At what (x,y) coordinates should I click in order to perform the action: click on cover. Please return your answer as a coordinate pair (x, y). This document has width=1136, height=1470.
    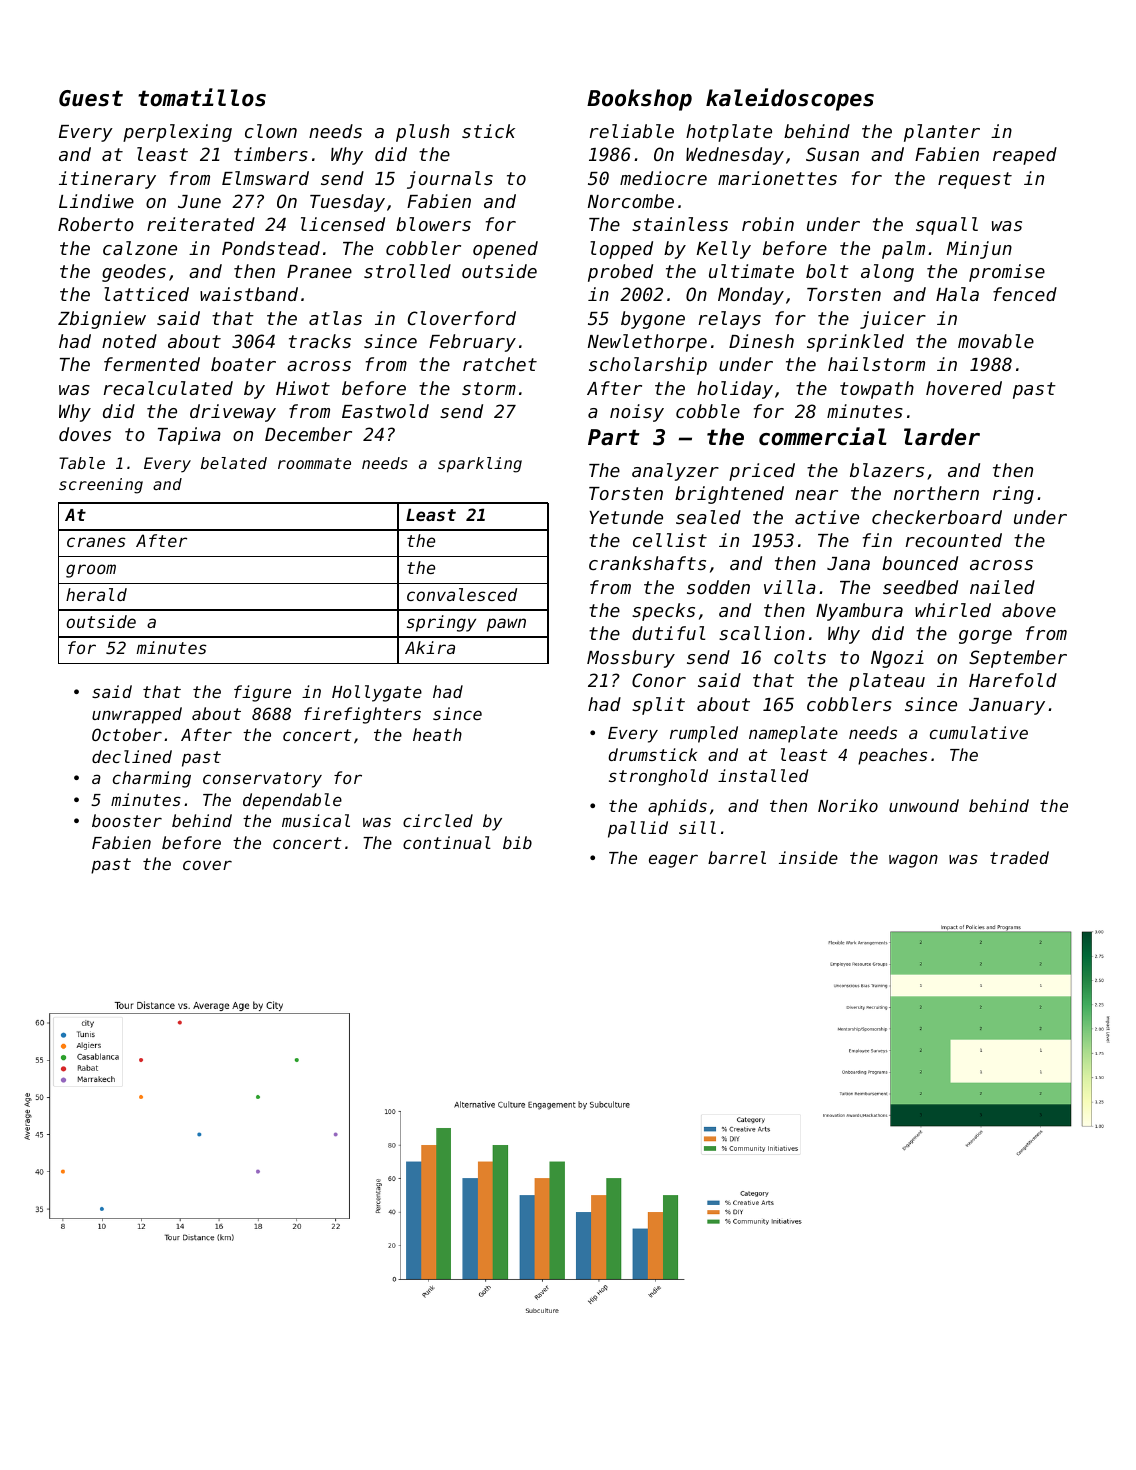
    Looking at the image, I should click on (207, 865).
